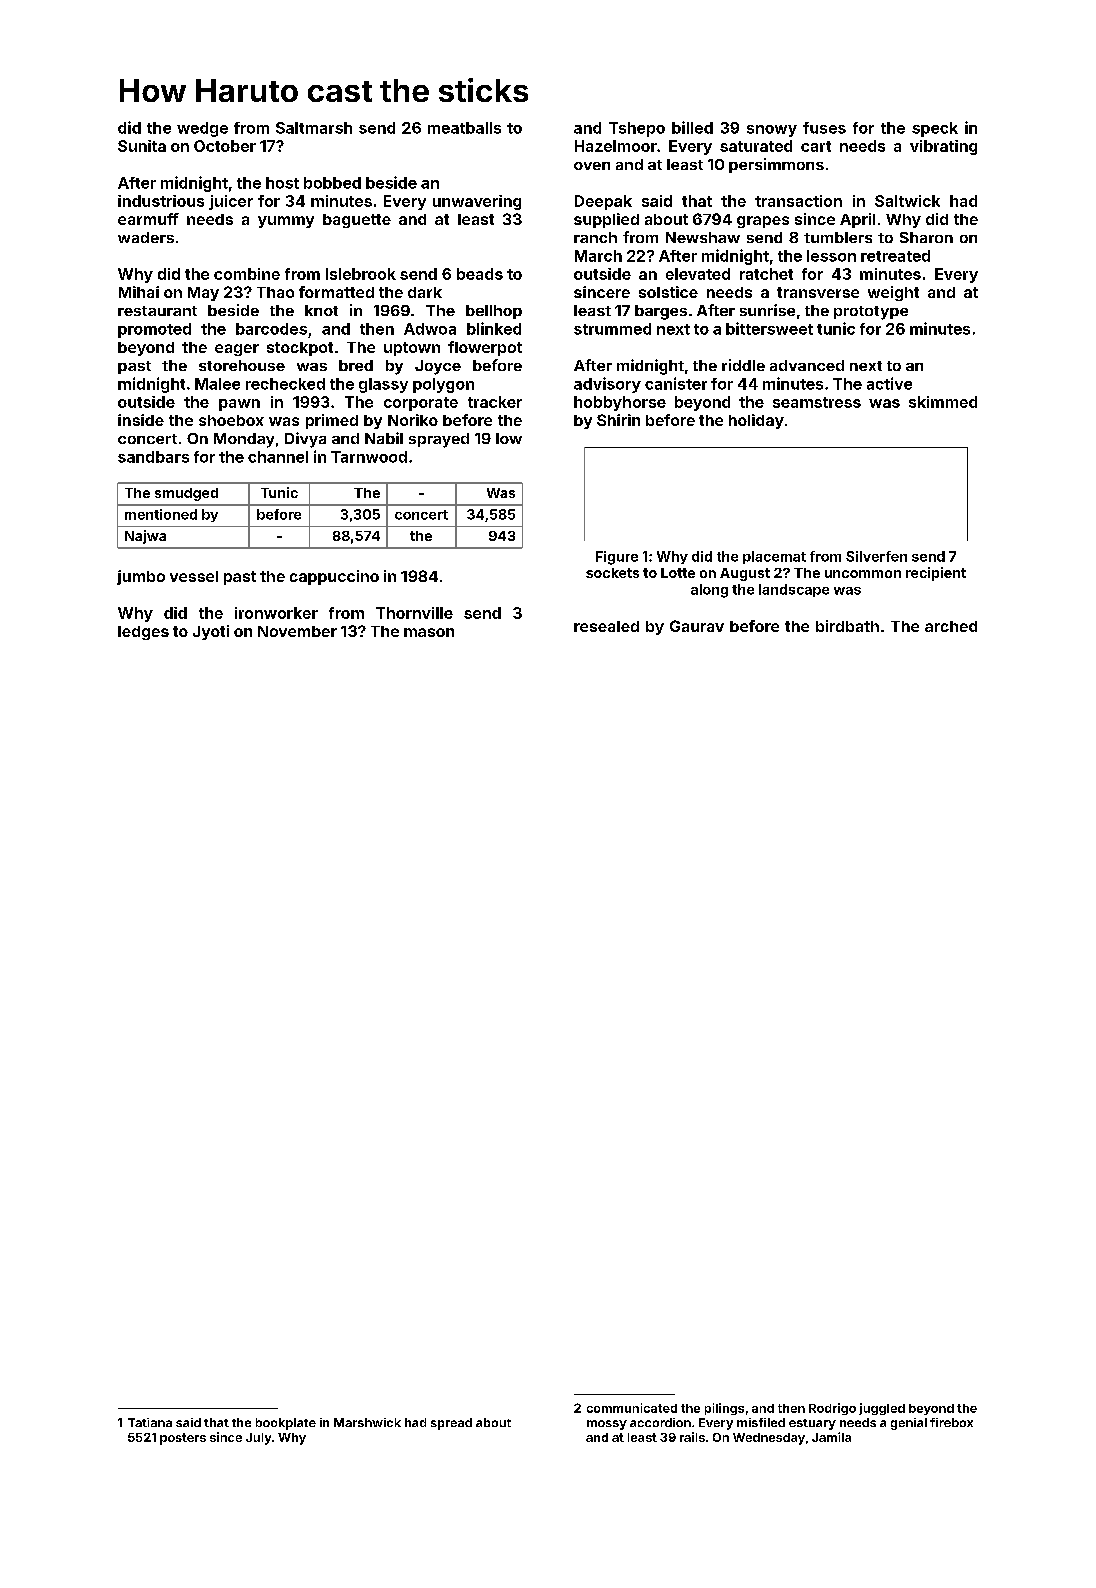  I want to click on juggled, so click(882, 1409).
